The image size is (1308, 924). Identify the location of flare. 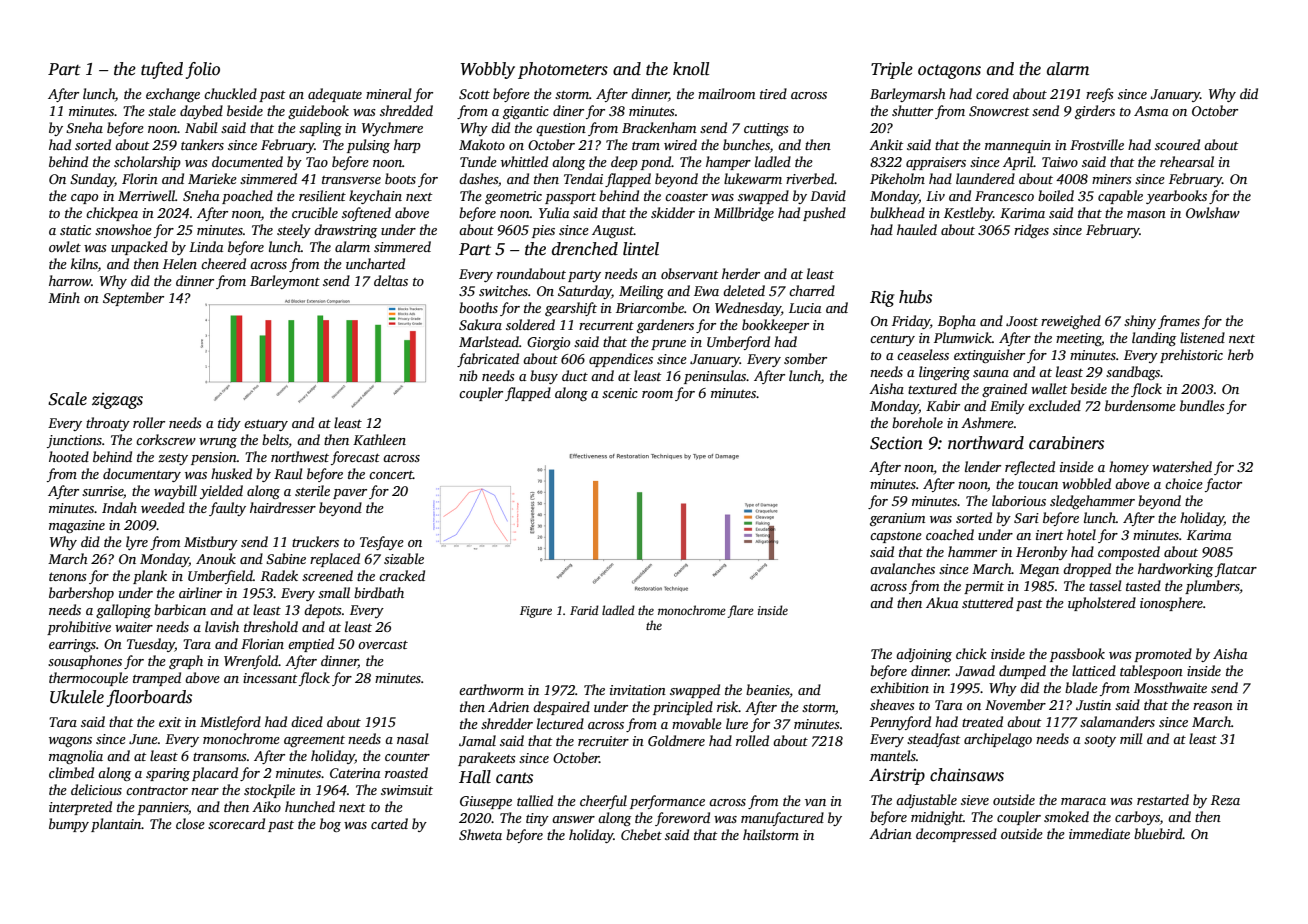
(740, 611).
